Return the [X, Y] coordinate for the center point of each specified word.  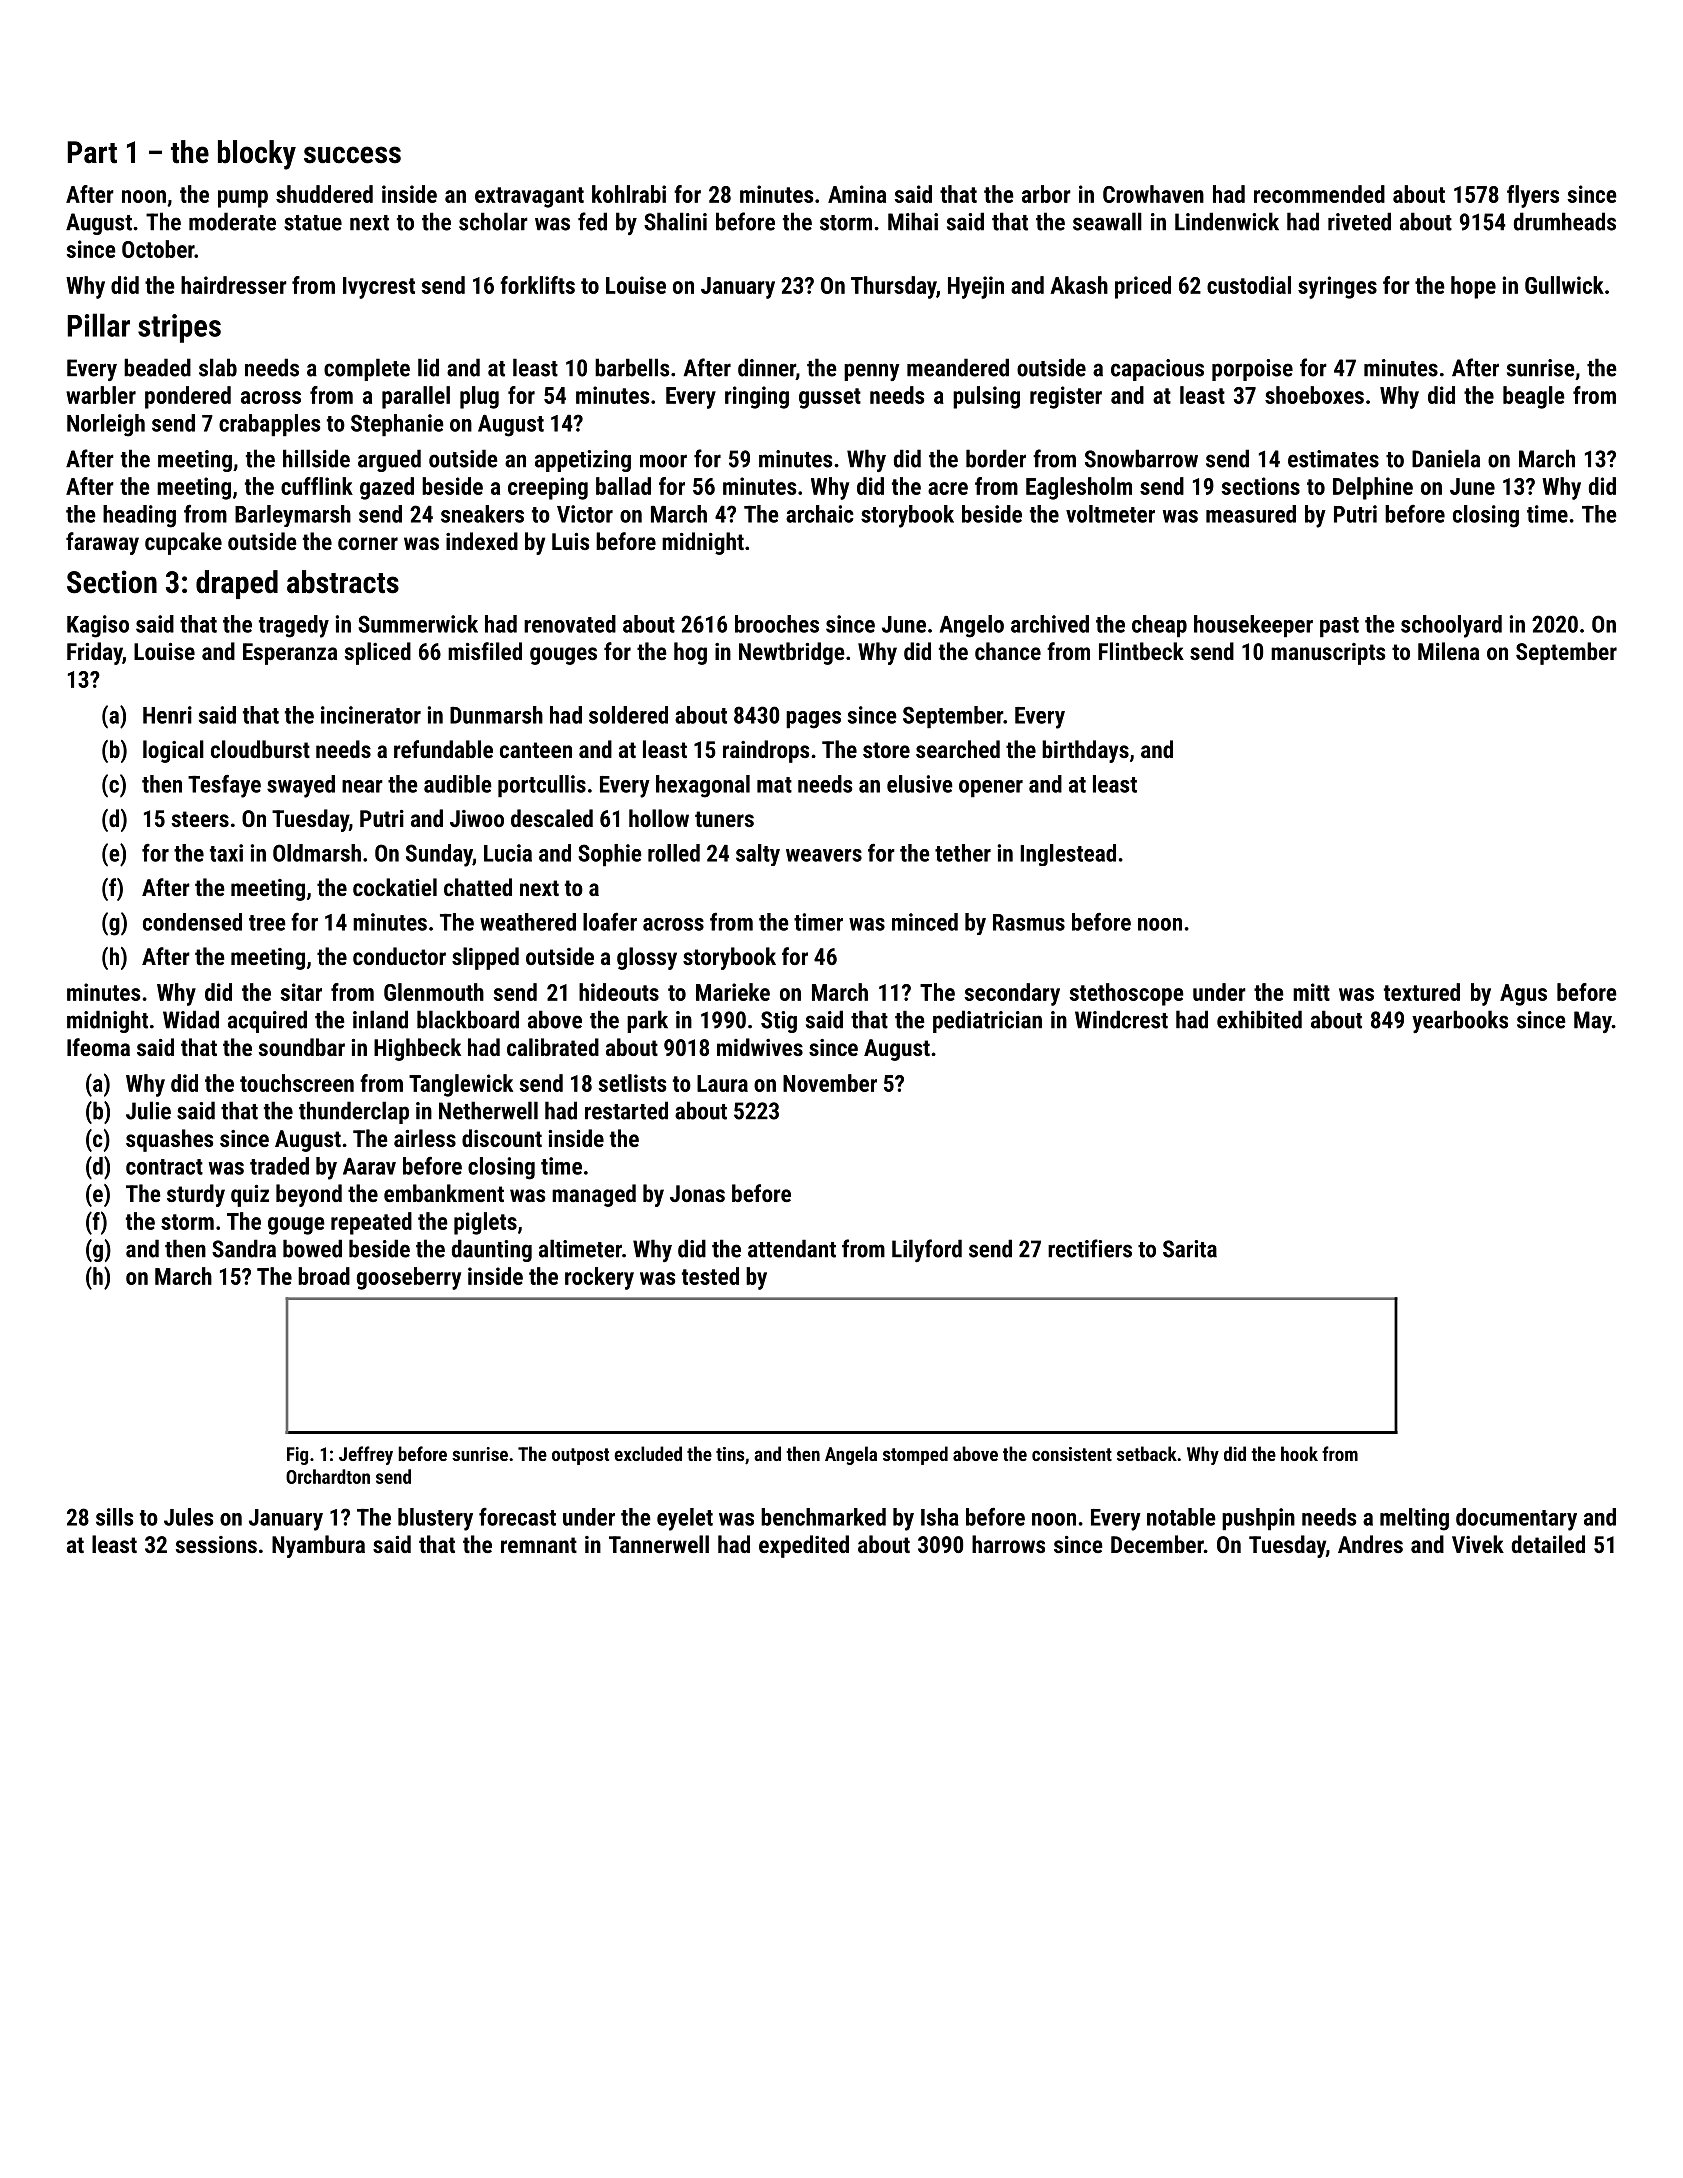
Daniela [1446, 458]
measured [1251, 514]
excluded [648, 1453]
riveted [1359, 221]
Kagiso [98, 626]
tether [963, 853]
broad [324, 1276]
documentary [1516, 1519]
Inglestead [1068, 855]
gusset [830, 398]
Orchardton [328, 1476]
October [158, 249]
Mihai [913, 221]
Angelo [972, 626]
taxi [226, 853]
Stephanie [397, 425]
